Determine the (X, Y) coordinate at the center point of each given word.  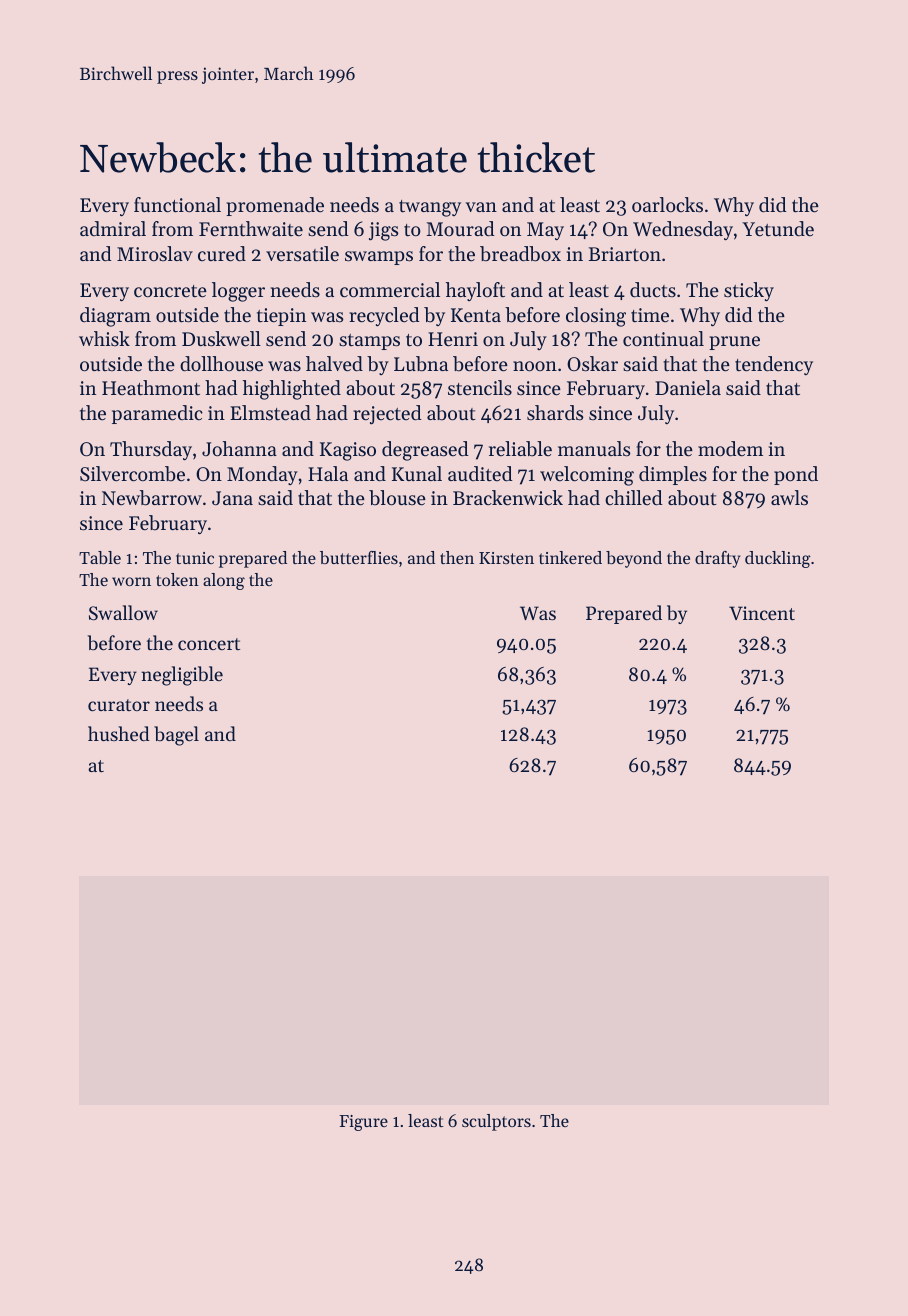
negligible (182, 676)
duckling (778, 559)
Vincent (762, 613)
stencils (480, 388)
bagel (176, 736)
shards (555, 413)
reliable (520, 449)
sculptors (496, 1122)
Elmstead (270, 413)
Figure (363, 1123)
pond (796, 475)
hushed (119, 733)
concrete (170, 291)
